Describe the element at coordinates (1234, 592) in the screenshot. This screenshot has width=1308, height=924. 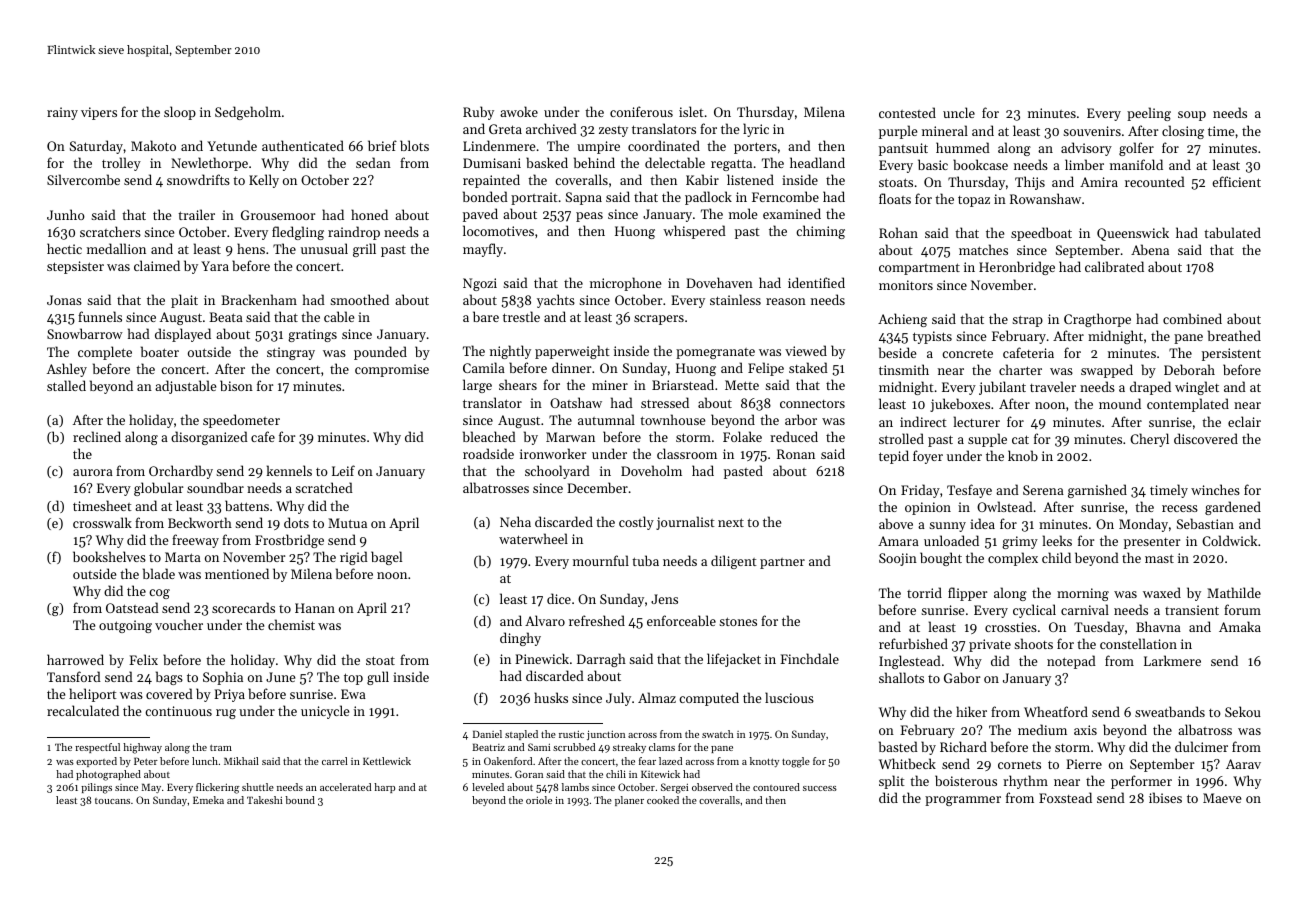
I see `Mathilde` at that location.
